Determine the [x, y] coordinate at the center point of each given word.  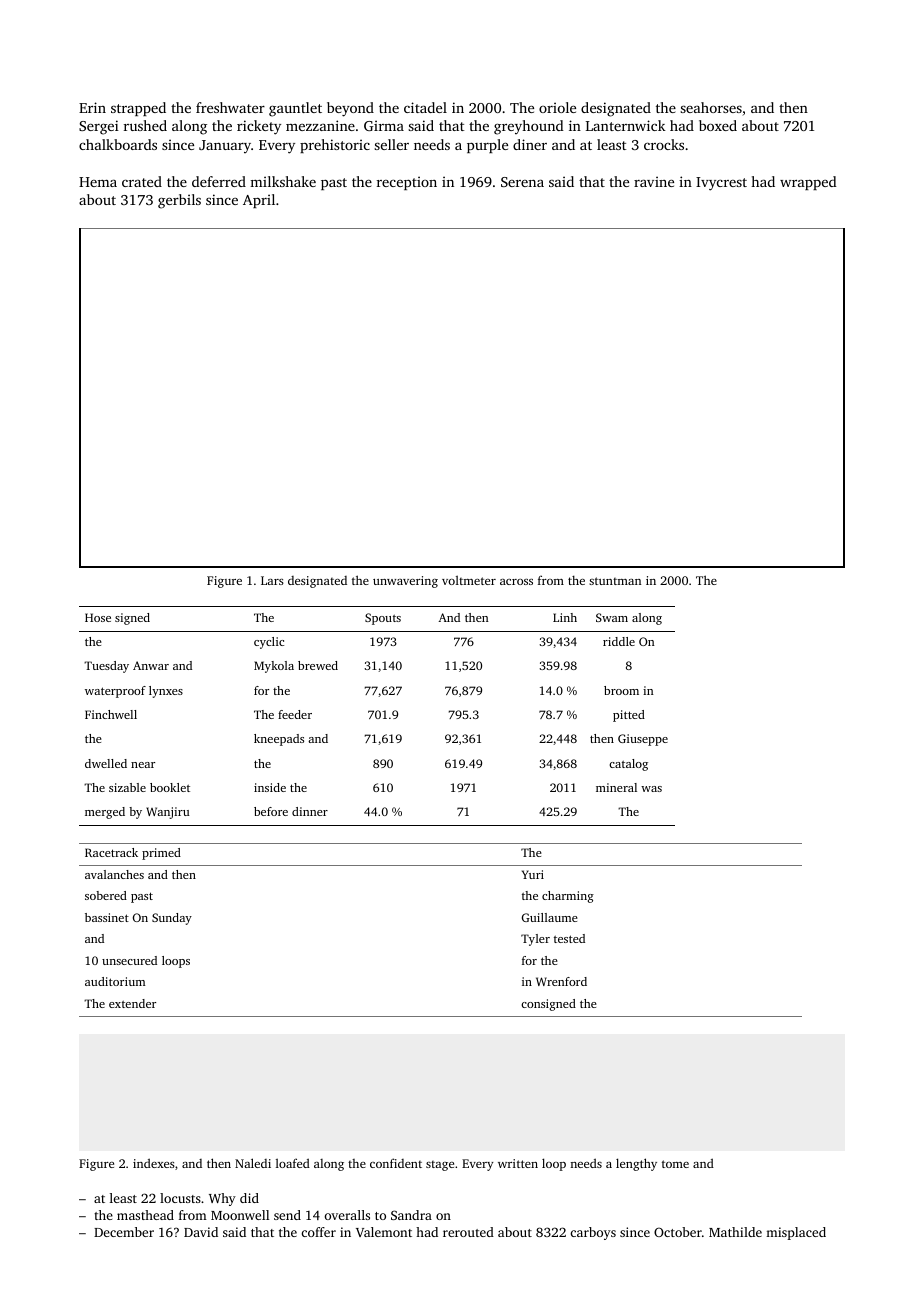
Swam [612, 617]
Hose [98, 617]
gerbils [179, 201]
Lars [272, 580]
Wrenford [561, 981]
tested [569, 938]
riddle [619, 641]
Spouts [383, 619]
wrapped [808, 183]
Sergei [99, 127]
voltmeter [469, 580]
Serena [522, 182]
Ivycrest [721, 184]
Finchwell [111, 714]
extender [132, 1003]
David [201, 1232]
